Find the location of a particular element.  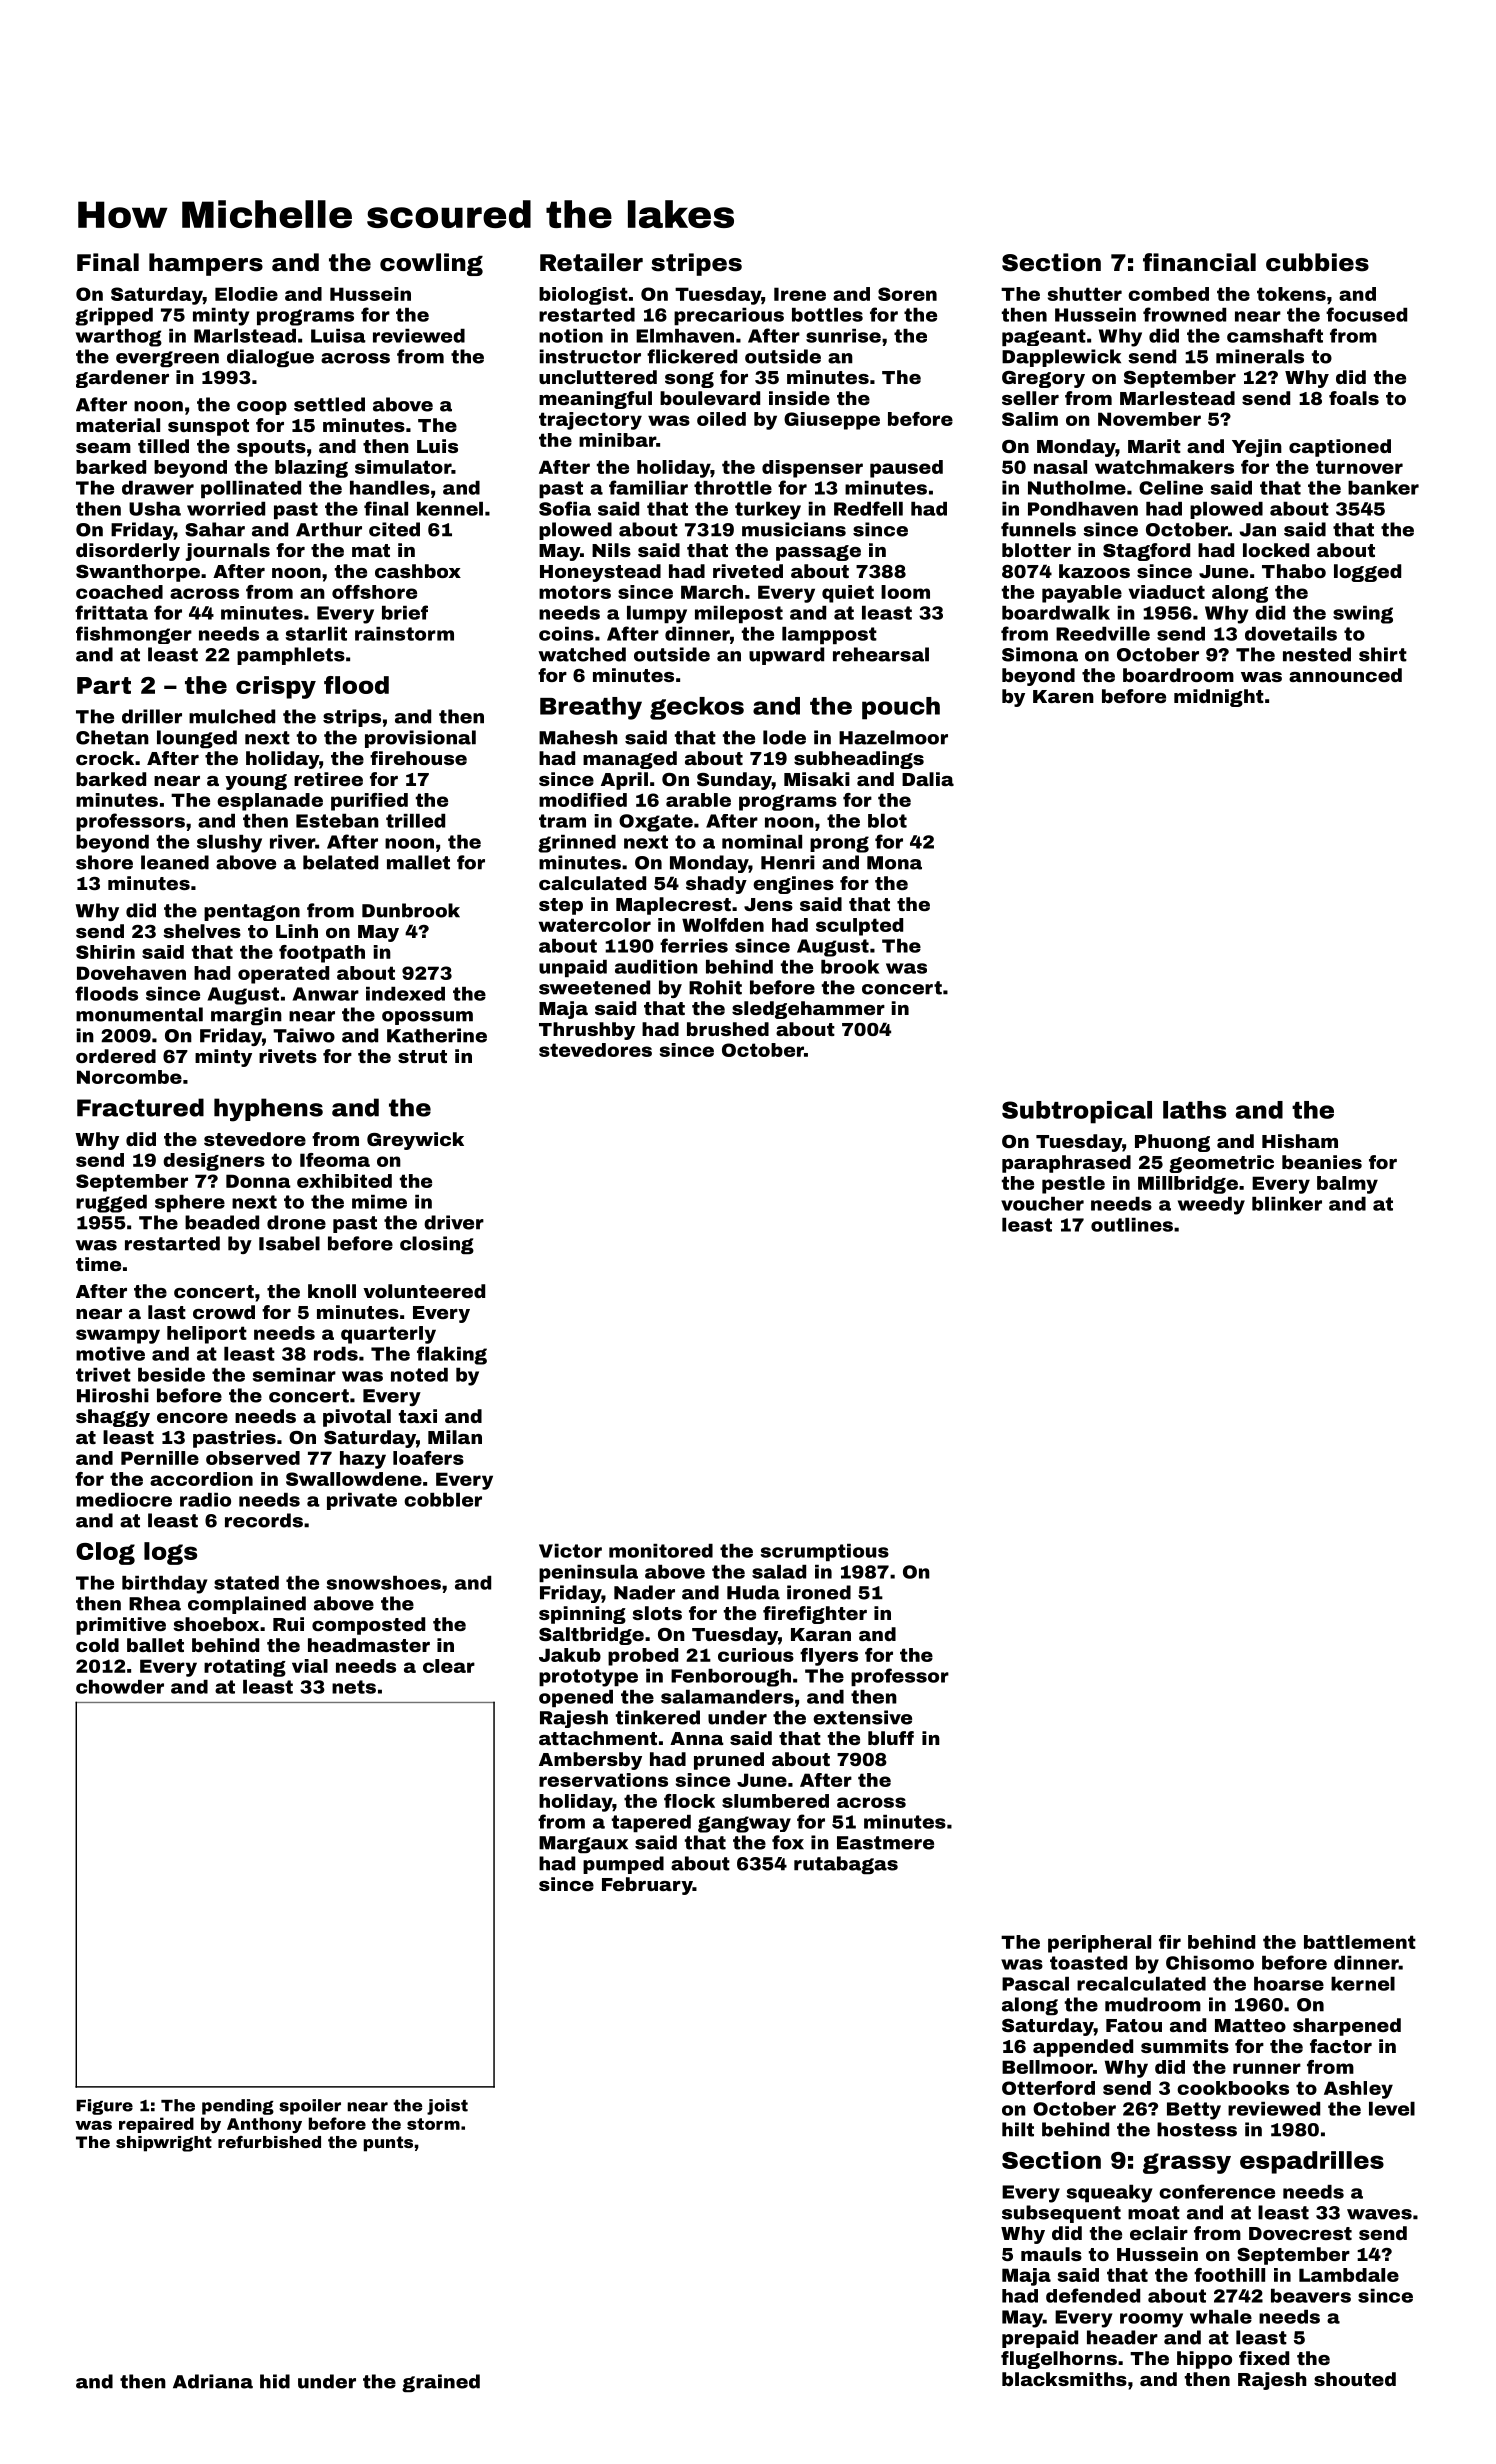

Hisham is located at coordinates (1300, 1141).
